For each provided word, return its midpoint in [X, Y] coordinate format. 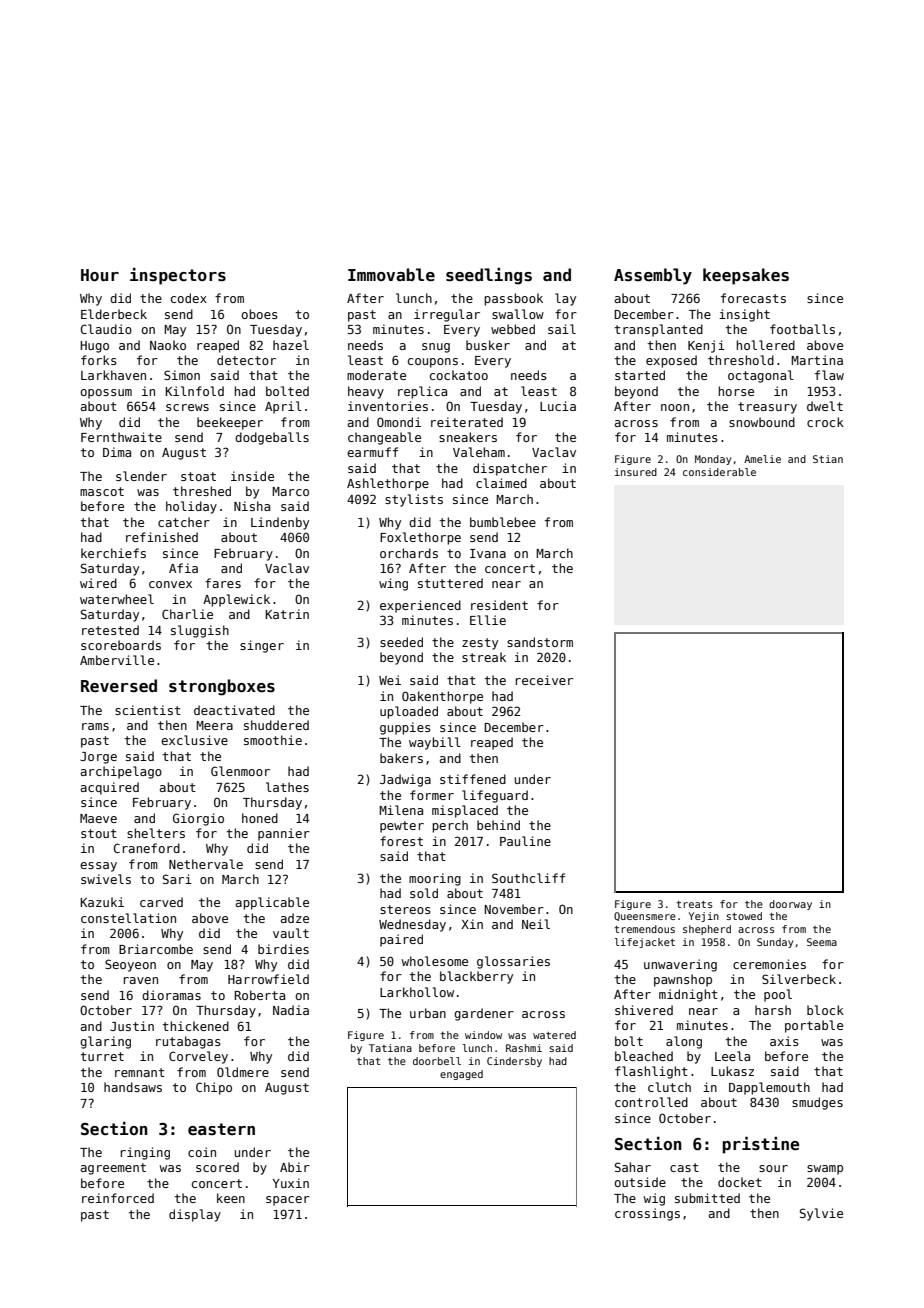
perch [450, 826]
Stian [828, 459]
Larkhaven [113, 375]
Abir [295, 1167]
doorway [790, 905]
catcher [184, 522]
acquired [110, 788]
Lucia [558, 406]
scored [217, 1167]
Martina [817, 360]
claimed [501, 483]
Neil [536, 924]
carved [161, 902]
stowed [744, 916]
